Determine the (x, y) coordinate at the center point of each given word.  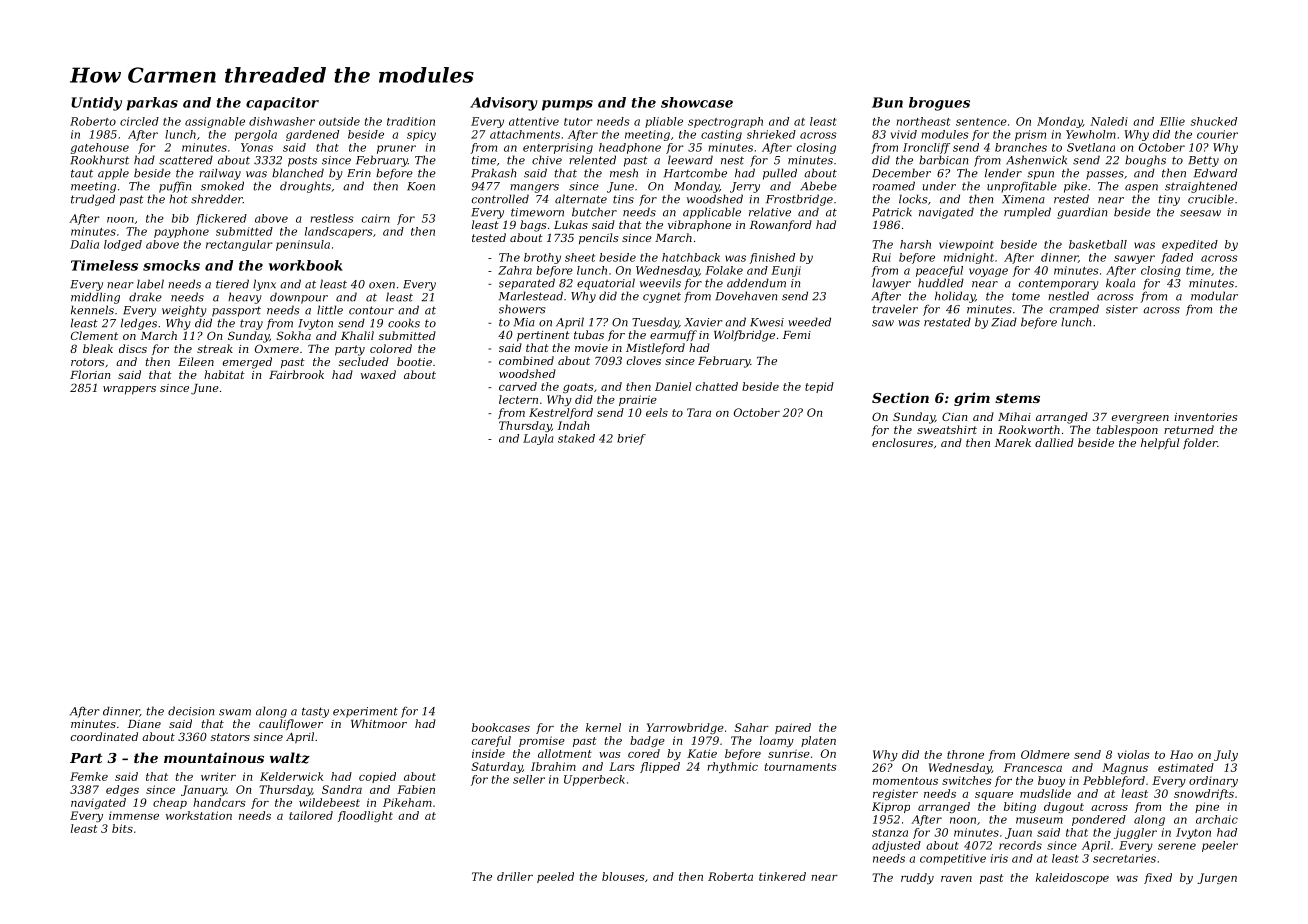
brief (631, 439)
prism (1030, 135)
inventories (1205, 417)
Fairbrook (296, 374)
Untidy (96, 104)
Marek (1013, 442)
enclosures (902, 442)
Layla (538, 439)
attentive (534, 121)
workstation (199, 815)
